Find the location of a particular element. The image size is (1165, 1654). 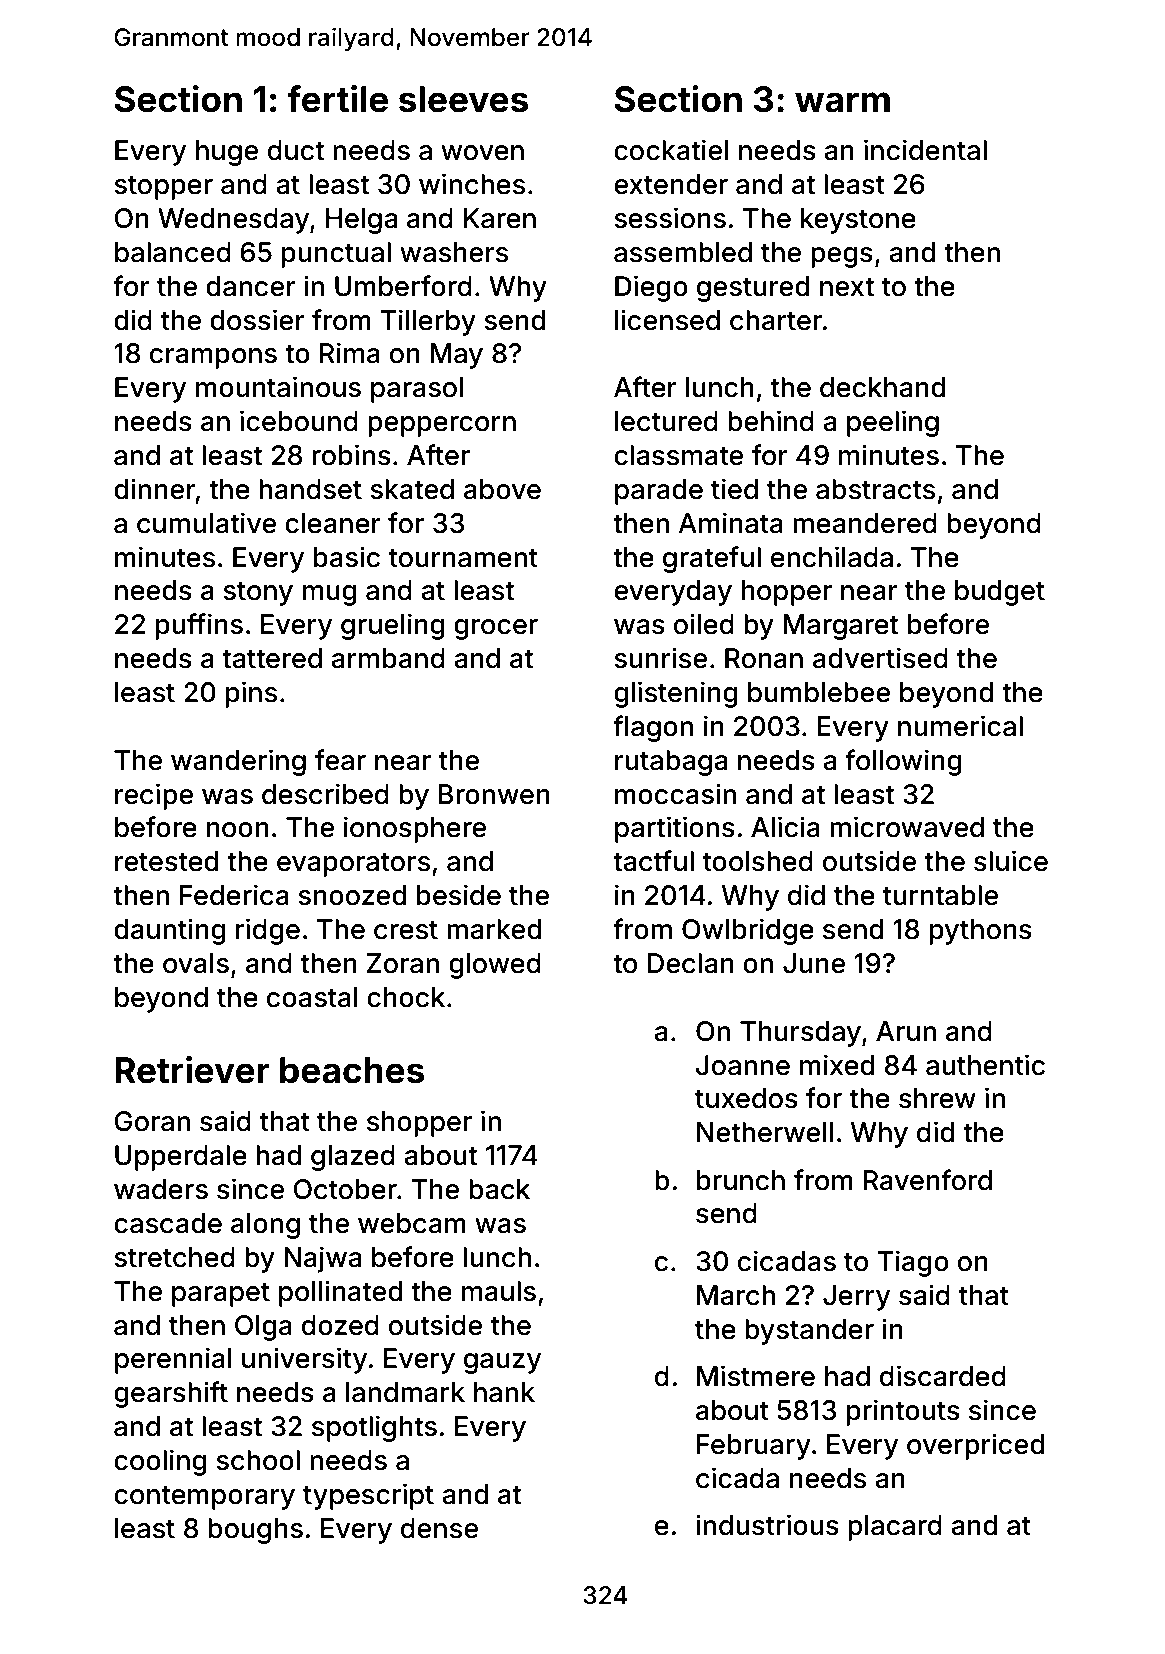

cumulative is located at coordinates (206, 523).
